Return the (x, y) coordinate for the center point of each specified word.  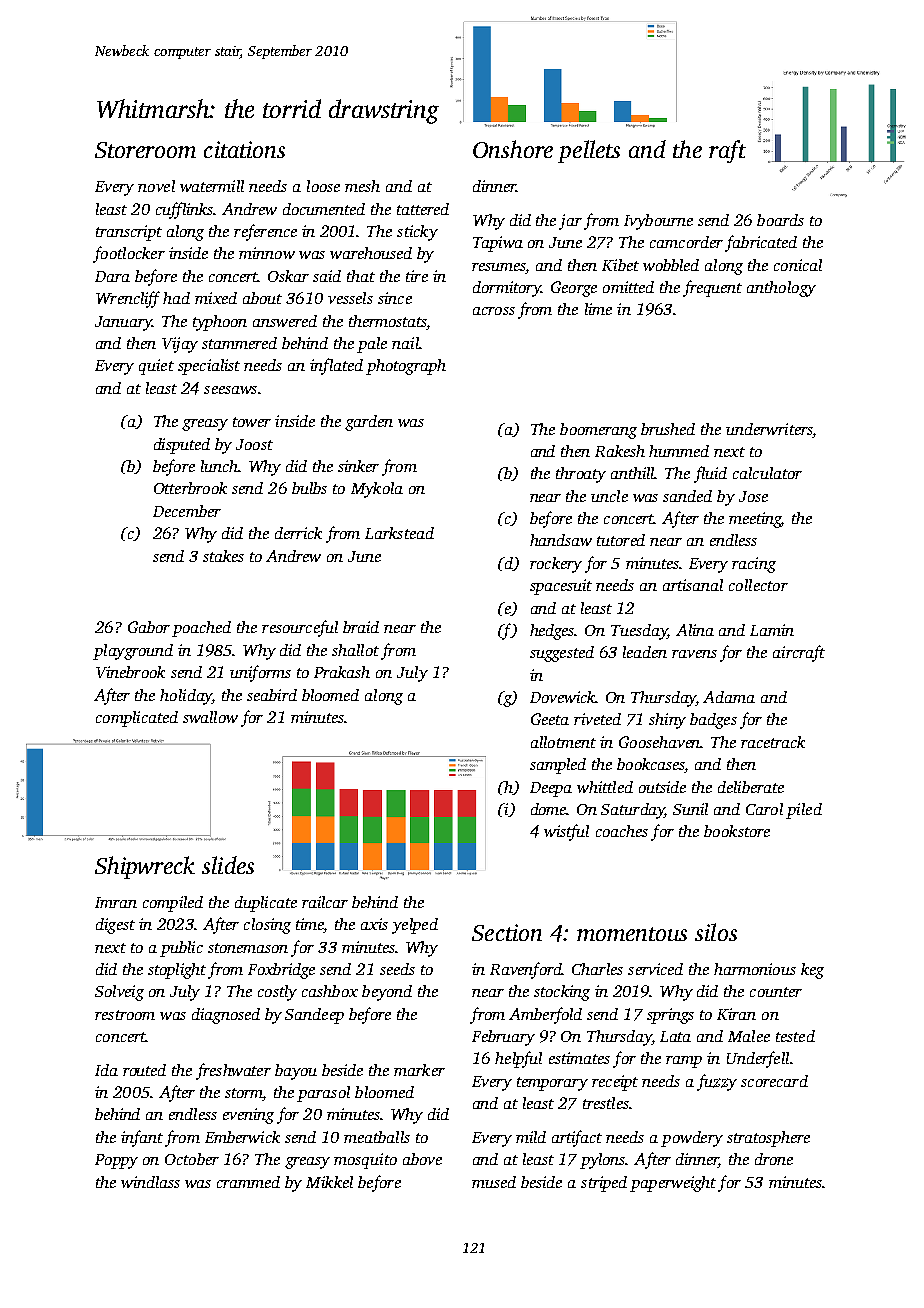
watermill (212, 186)
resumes (499, 267)
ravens (694, 654)
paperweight (673, 1184)
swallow (210, 717)
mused (494, 1182)
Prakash (342, 672)
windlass (150, 1182)
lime (598, 309)
